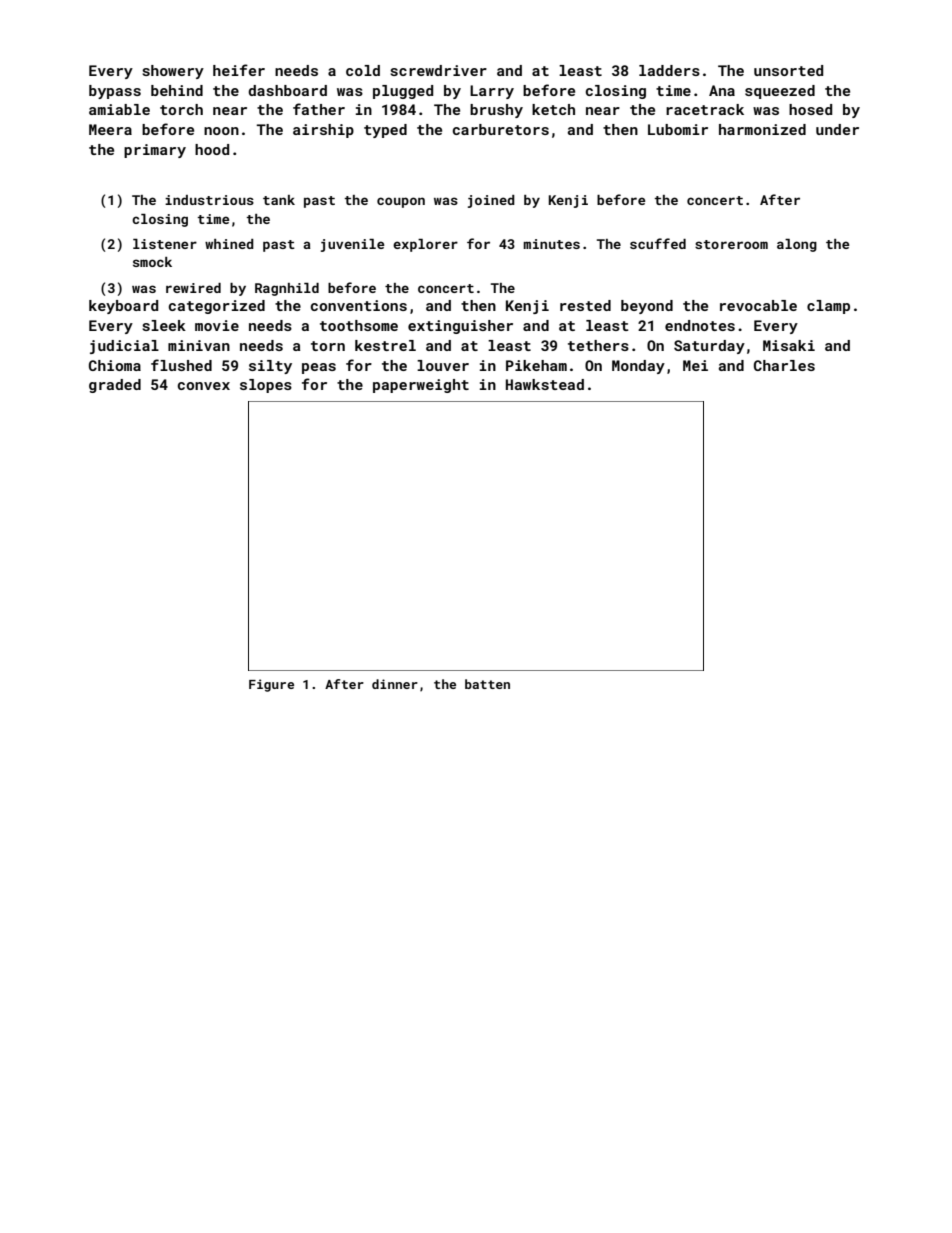 The image size is (952, 1233). I want to click on Meera, so click(110, 129).
